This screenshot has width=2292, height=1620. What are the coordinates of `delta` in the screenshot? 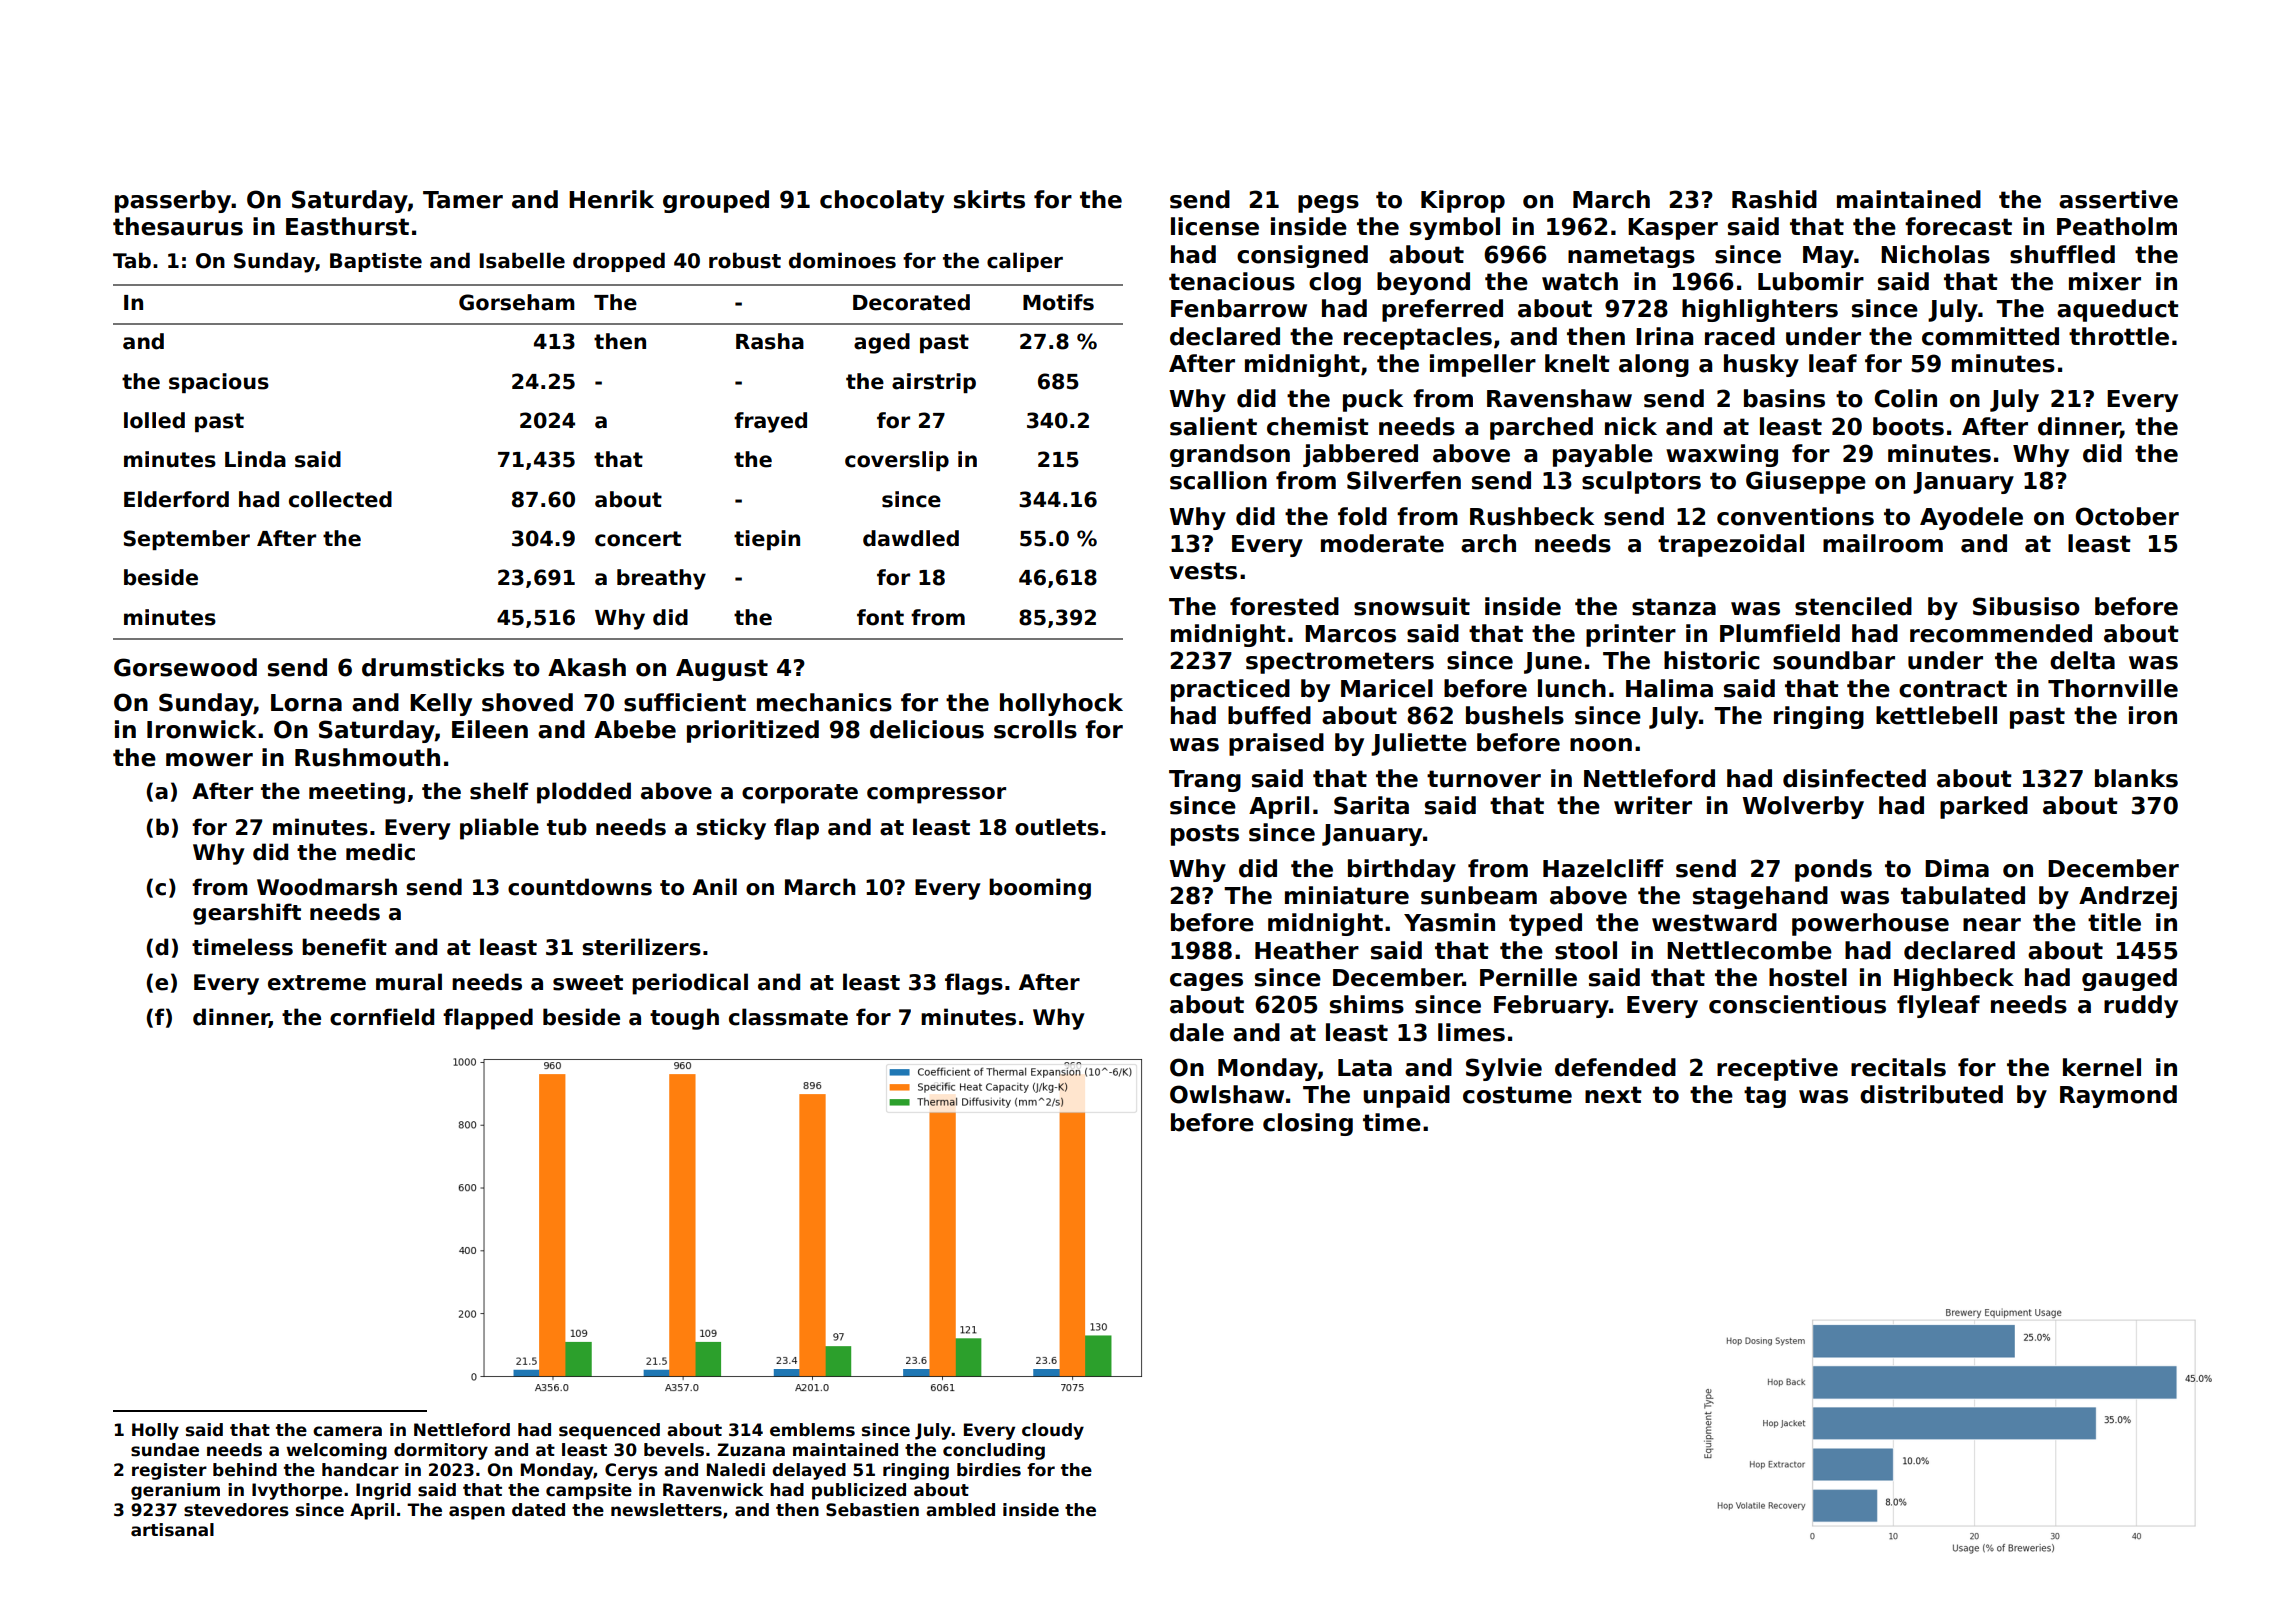 It's located at (2082, 660).
